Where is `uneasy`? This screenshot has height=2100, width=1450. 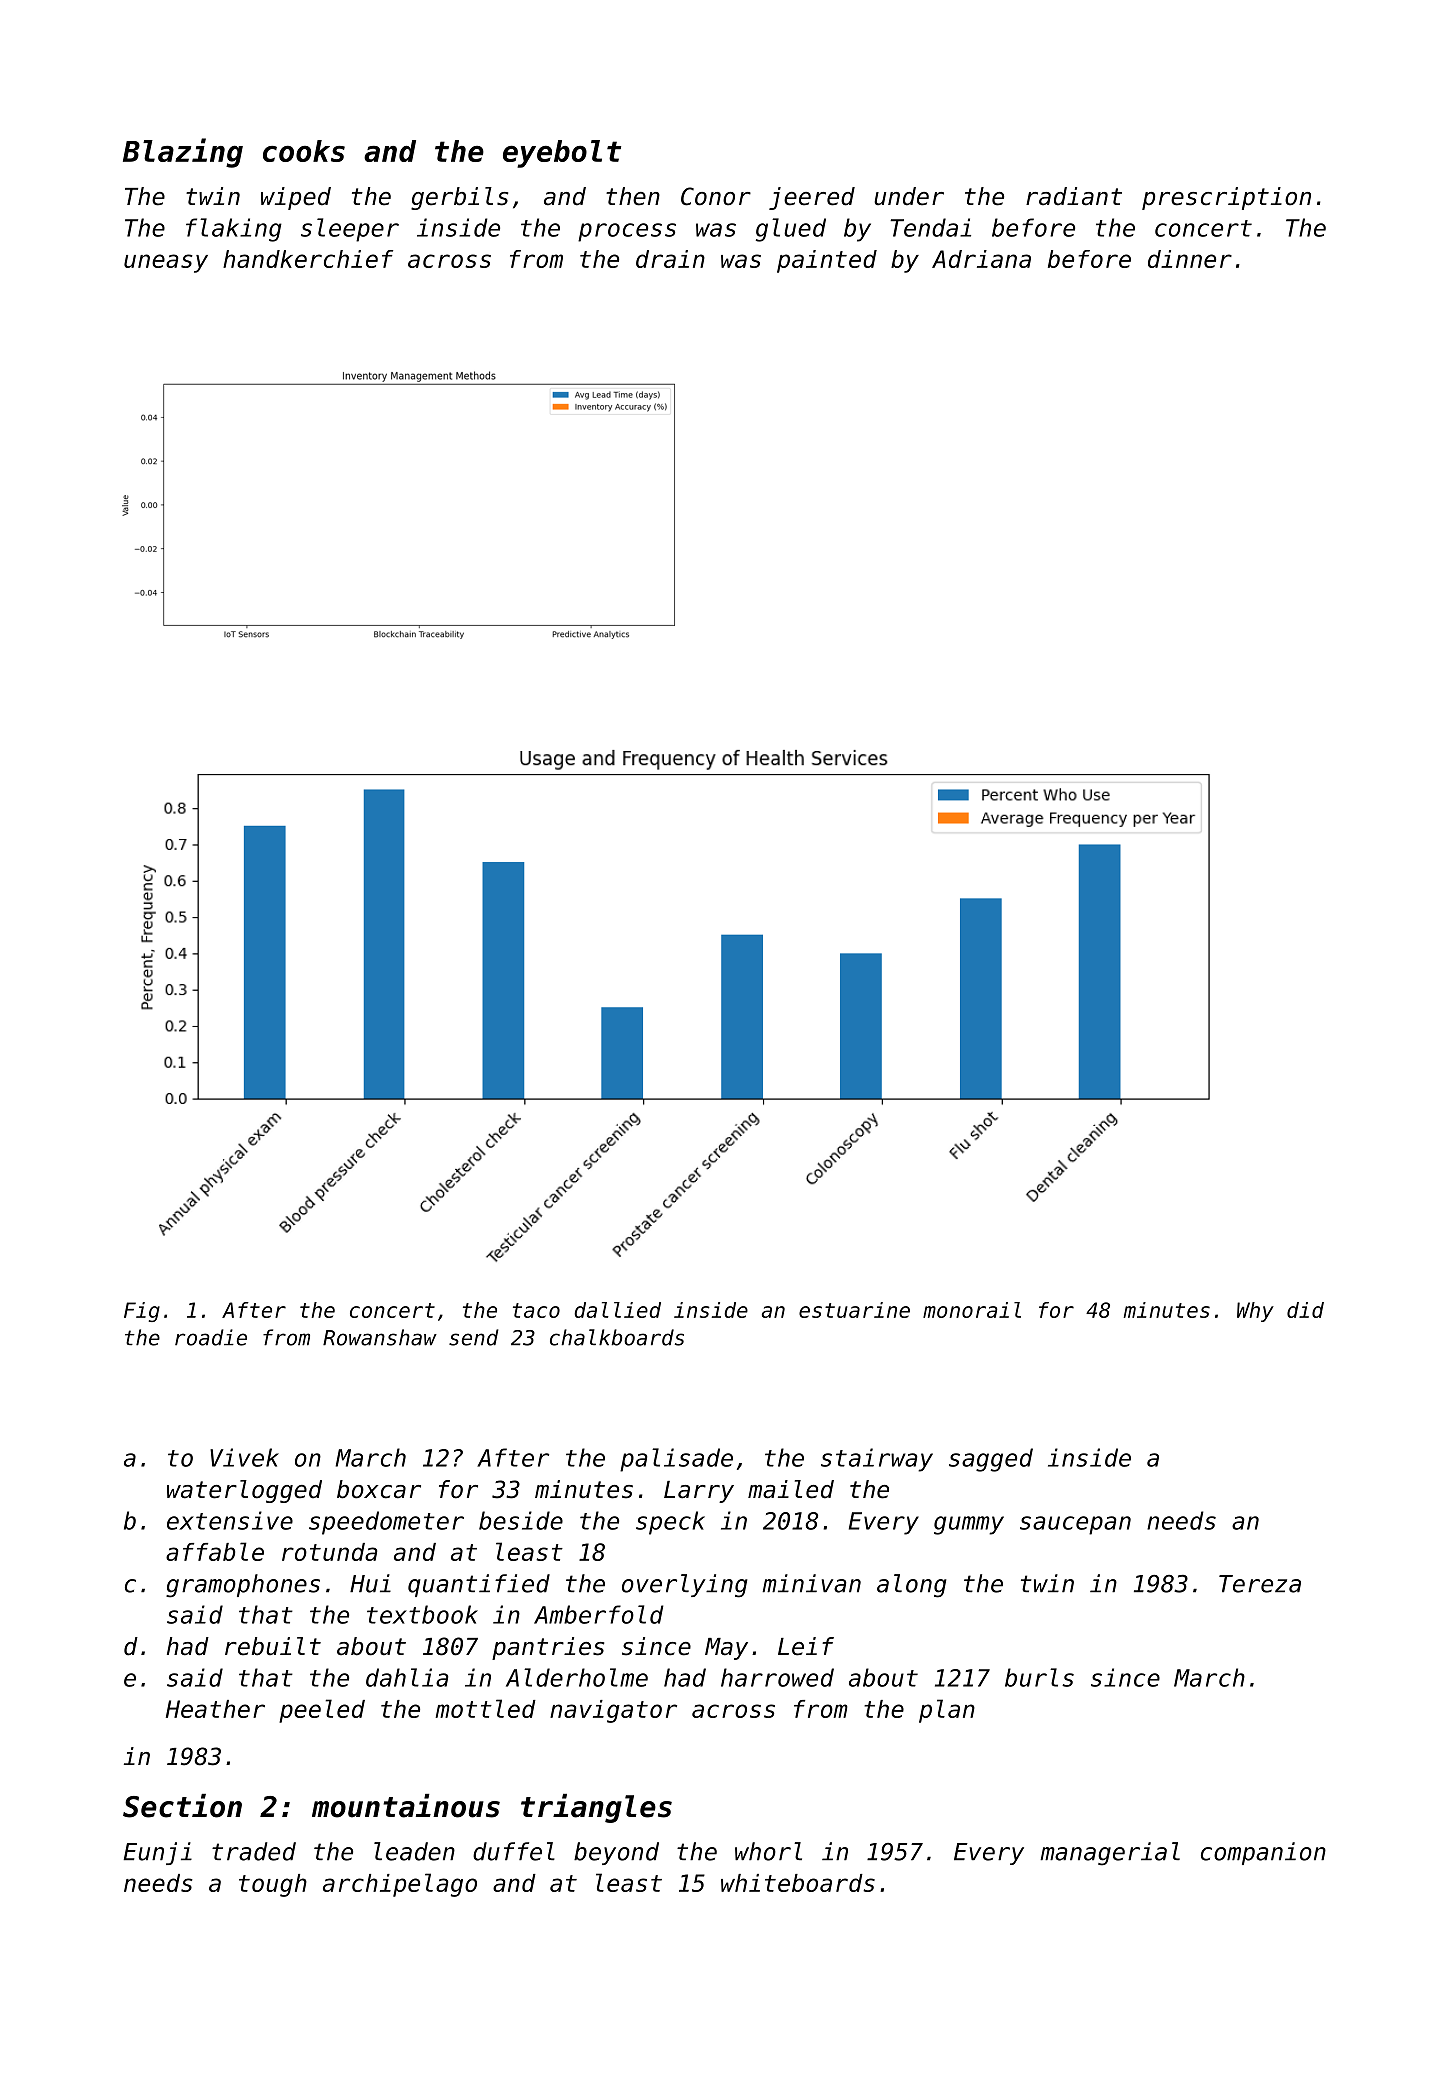
uneasy is located at coordinates (166, 263).
